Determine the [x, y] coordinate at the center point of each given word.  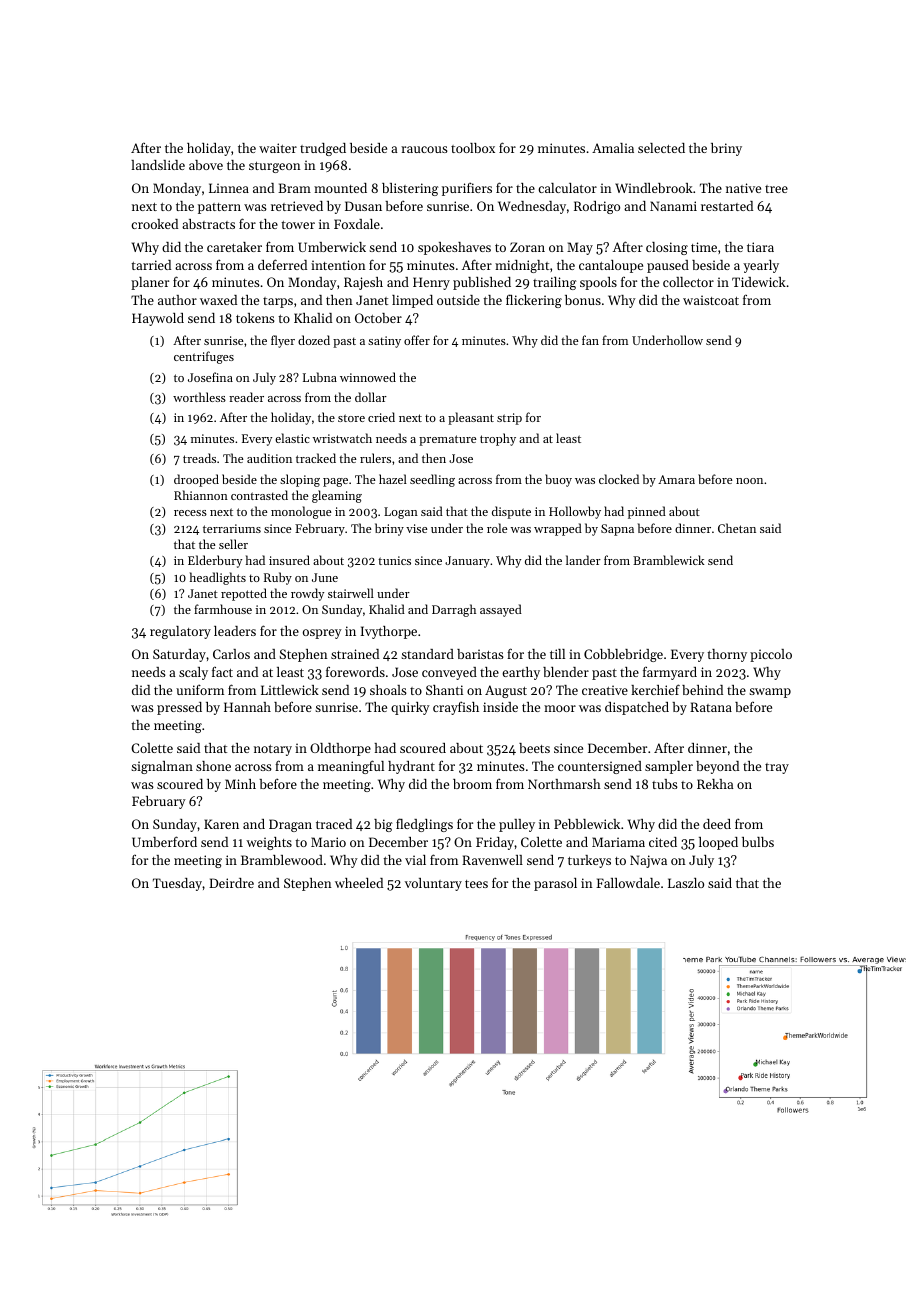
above [206, 165]
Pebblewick [587, 824]
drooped [196, 480]
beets [534, 748]
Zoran [527, 247]
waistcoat [711, 300]
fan [590, 340]
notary [273, 750]
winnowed [368, 377]
